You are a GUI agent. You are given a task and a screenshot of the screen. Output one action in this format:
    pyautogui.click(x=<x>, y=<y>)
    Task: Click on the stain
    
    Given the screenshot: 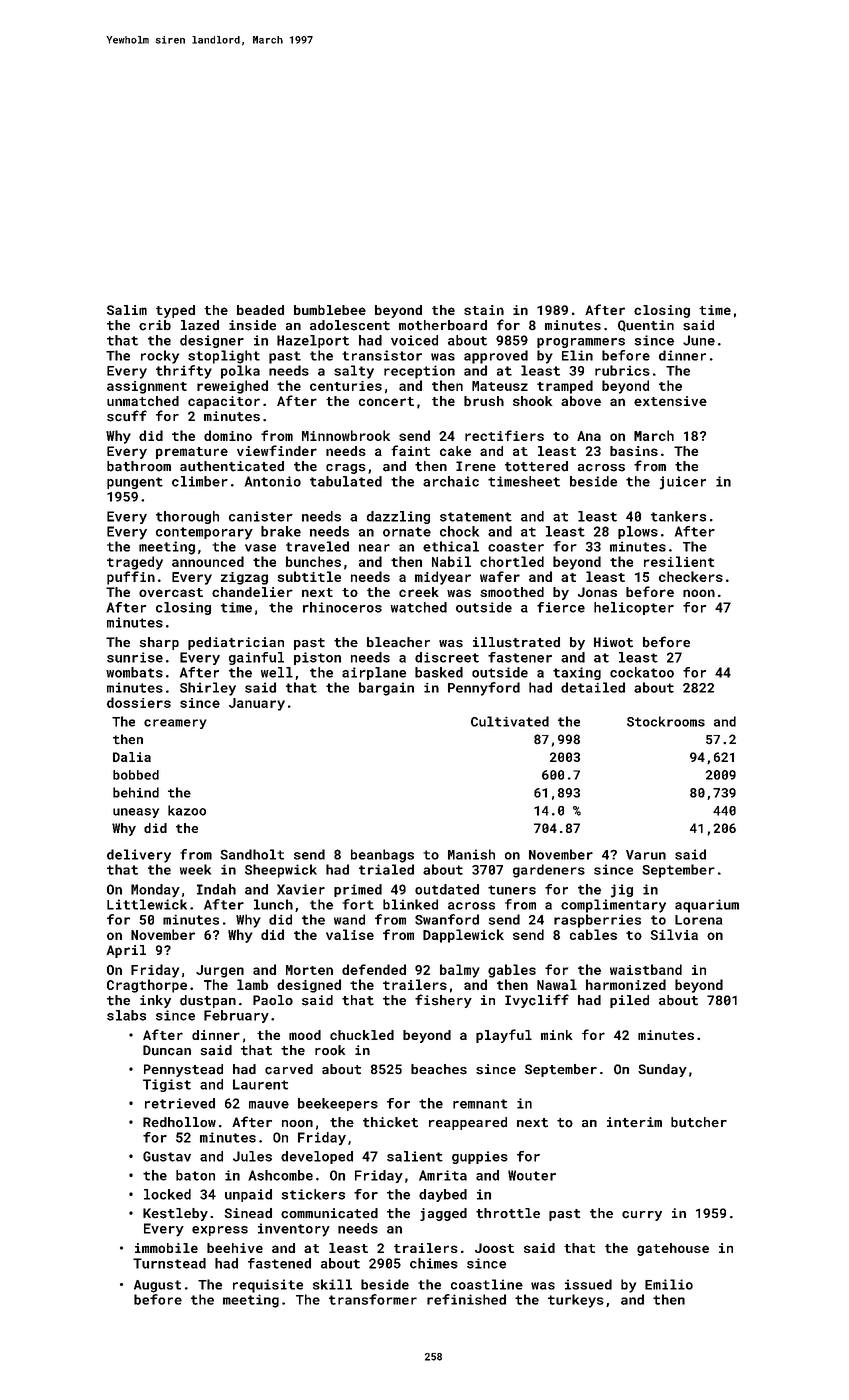 What is the action you would take?
    pyautogui.click(x=484, y=310)
